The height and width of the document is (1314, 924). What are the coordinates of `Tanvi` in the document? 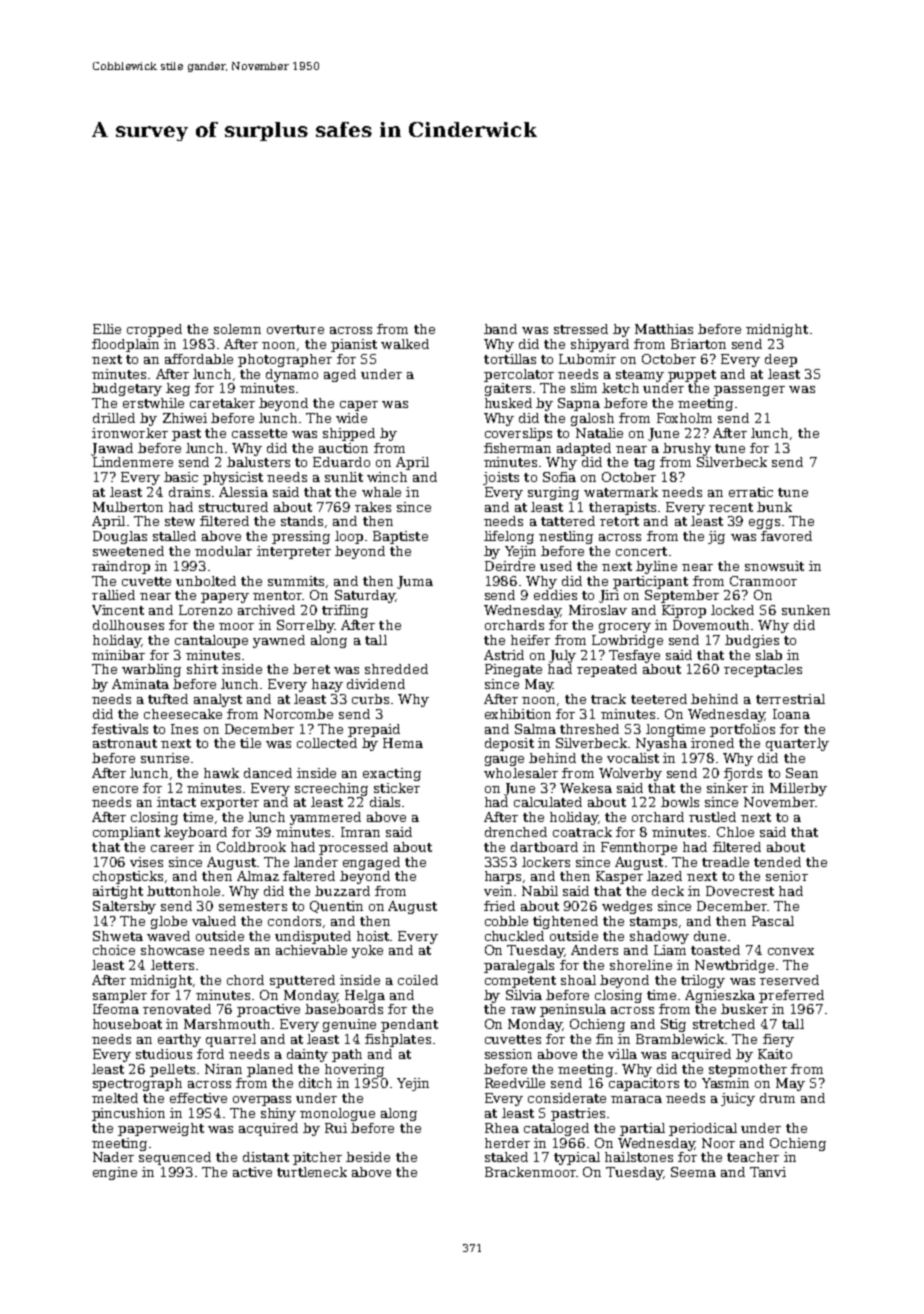 It's located at (768, 1172).
